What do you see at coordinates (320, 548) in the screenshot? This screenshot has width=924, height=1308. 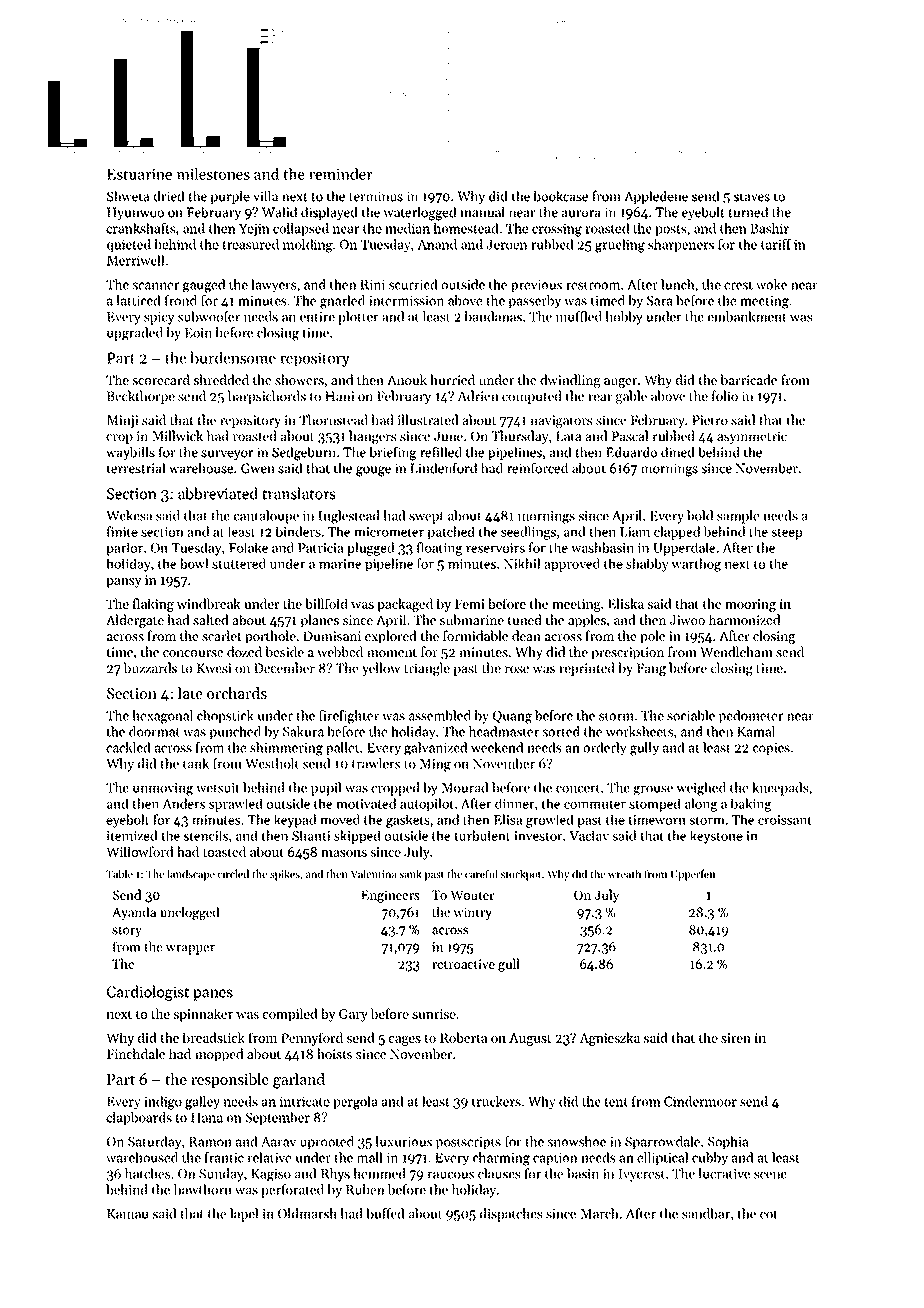 I see `Patricia` at bounding box center [320, 548].
